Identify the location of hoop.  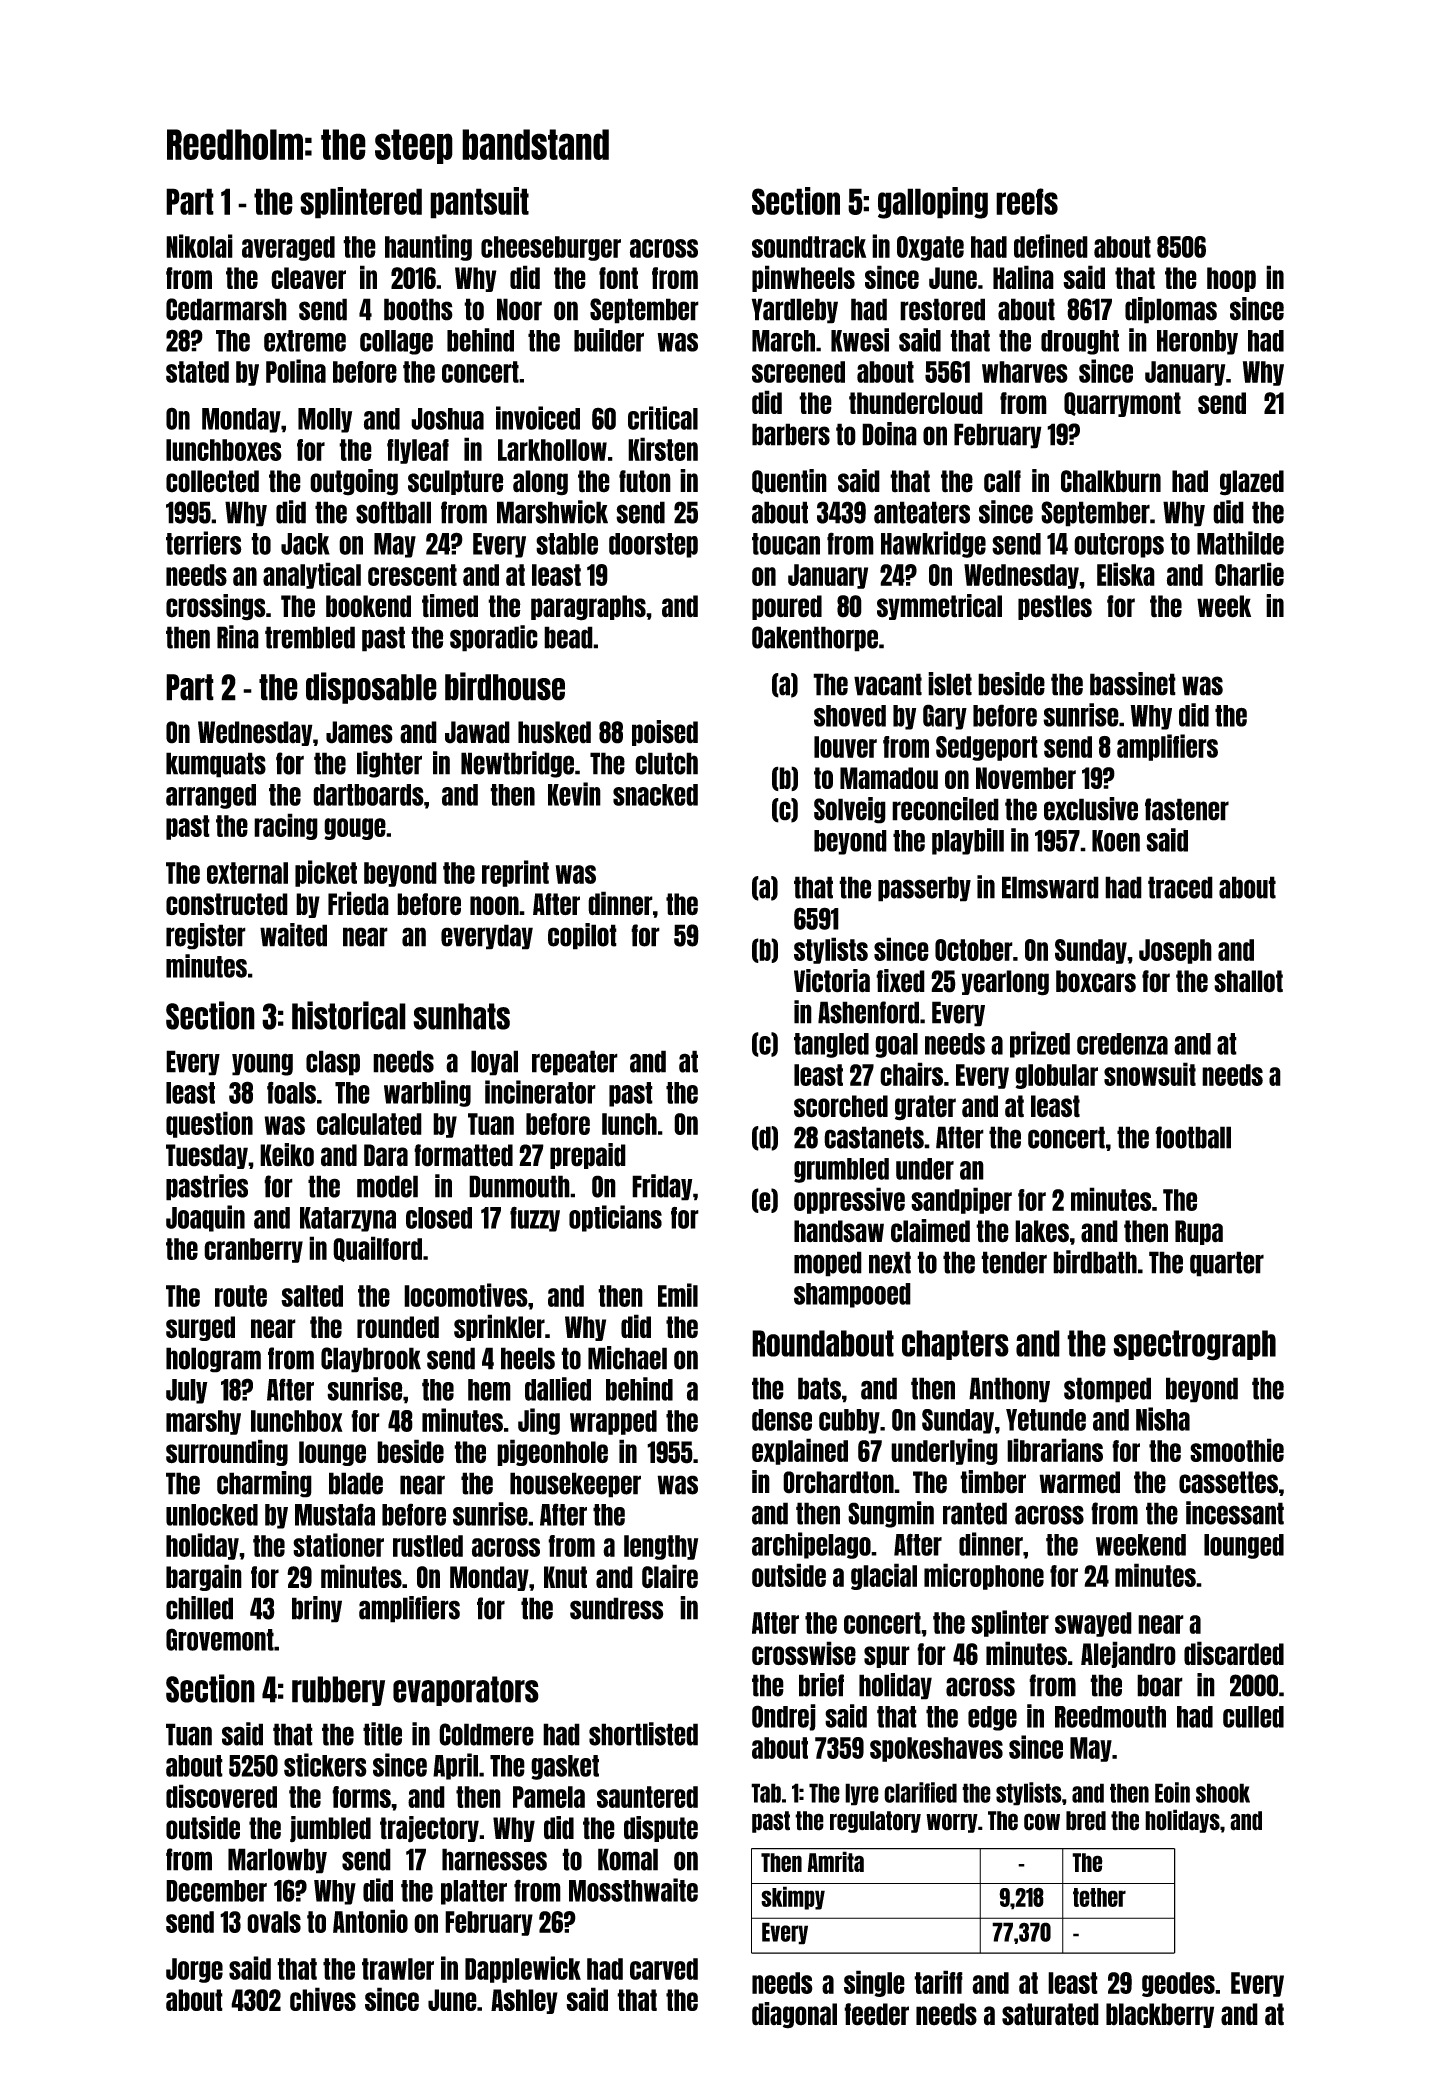
(1231, 279).
